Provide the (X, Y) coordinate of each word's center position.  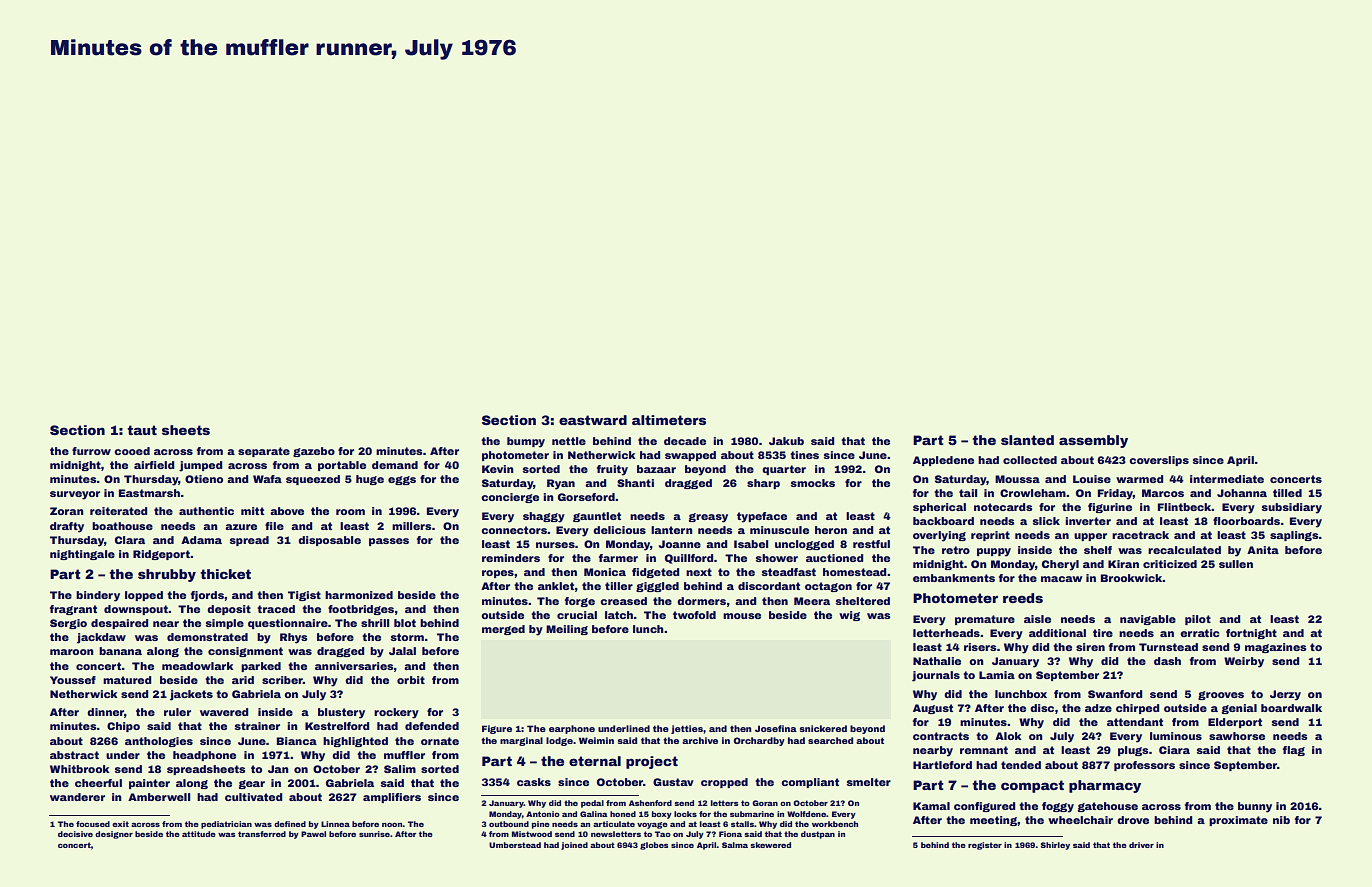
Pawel (313, 834)
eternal (595, 761)
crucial (577, 615)
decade (685, 441)
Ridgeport (161, 555)
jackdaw (101, 638)
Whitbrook (80, 769)
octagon (828, 587)
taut (142, 430)
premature (985, 620)
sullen (1236, 564)
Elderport (1235, 723)
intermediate (1227, 479)
